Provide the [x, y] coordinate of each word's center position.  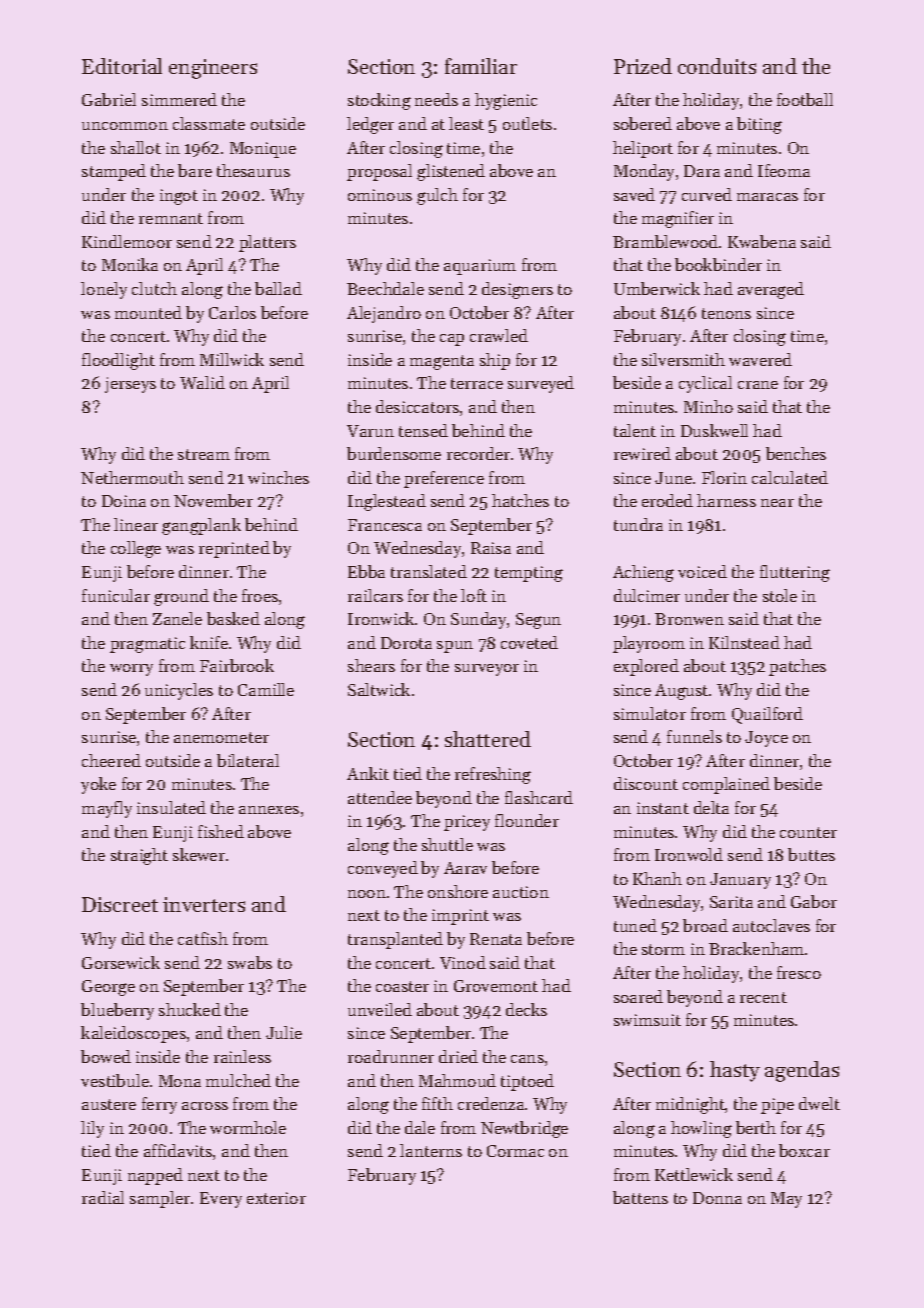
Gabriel [109, 99]
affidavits [178, 1150]
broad [705, 925]
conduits [717, 66]
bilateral [248, 760]
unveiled [380, 1009]
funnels [694, 736]
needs [436, 99]
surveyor [487, 670]
